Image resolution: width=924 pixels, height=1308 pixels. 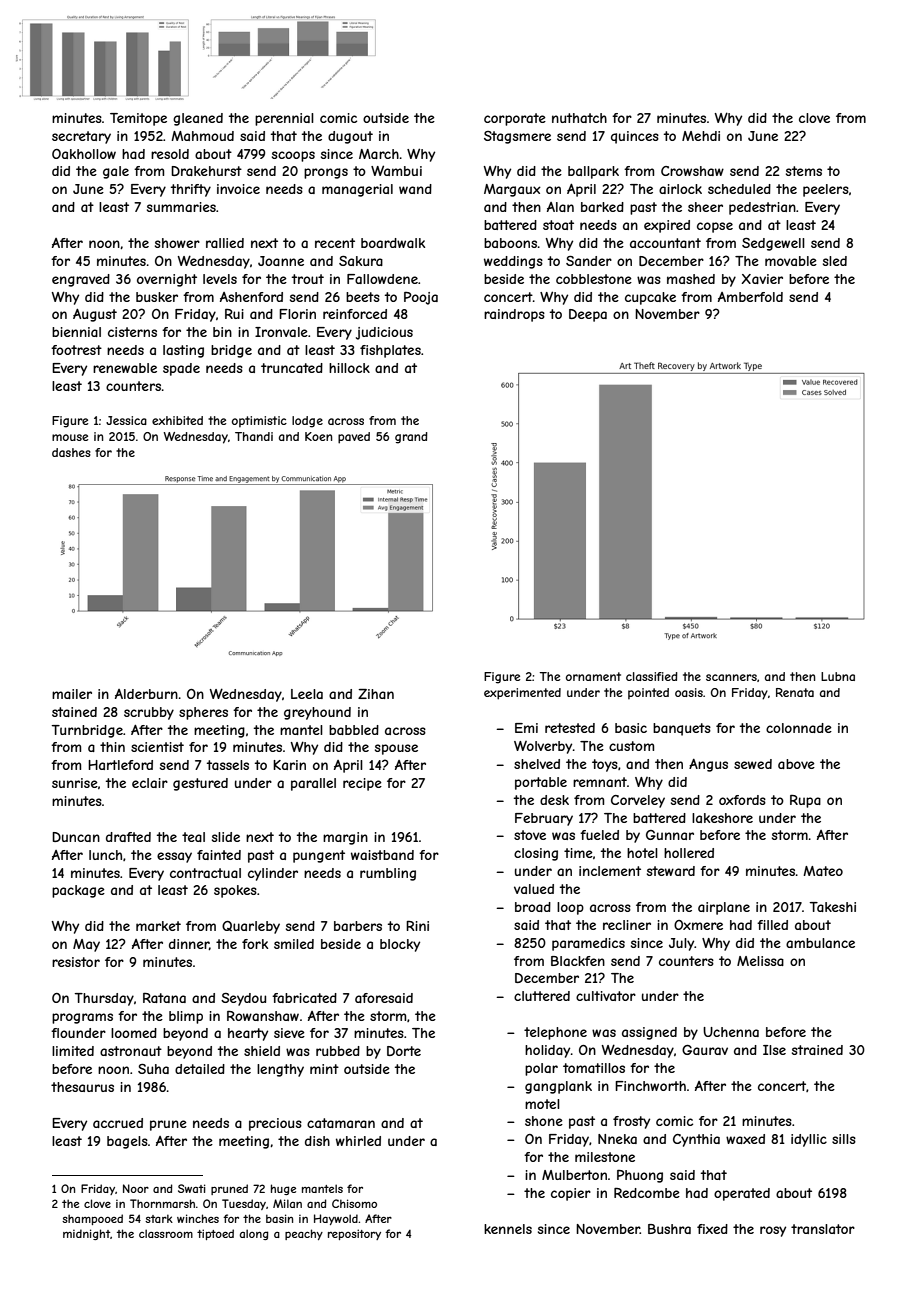 I want to click on grand, so click(x=411, y=438).
